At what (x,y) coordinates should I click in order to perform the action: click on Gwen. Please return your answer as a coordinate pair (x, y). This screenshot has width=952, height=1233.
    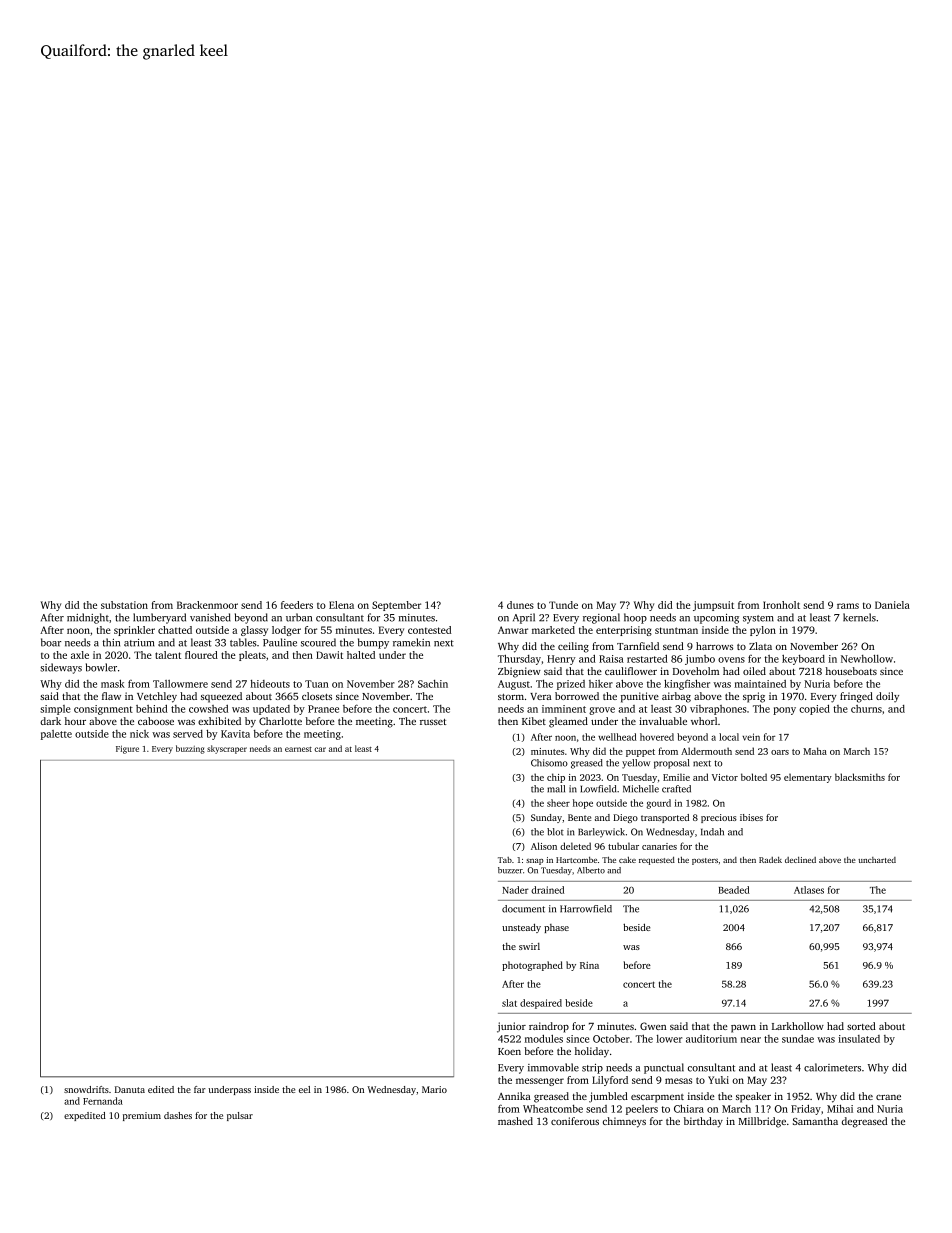
    Looking at the image, I should click on (653, 1026).
